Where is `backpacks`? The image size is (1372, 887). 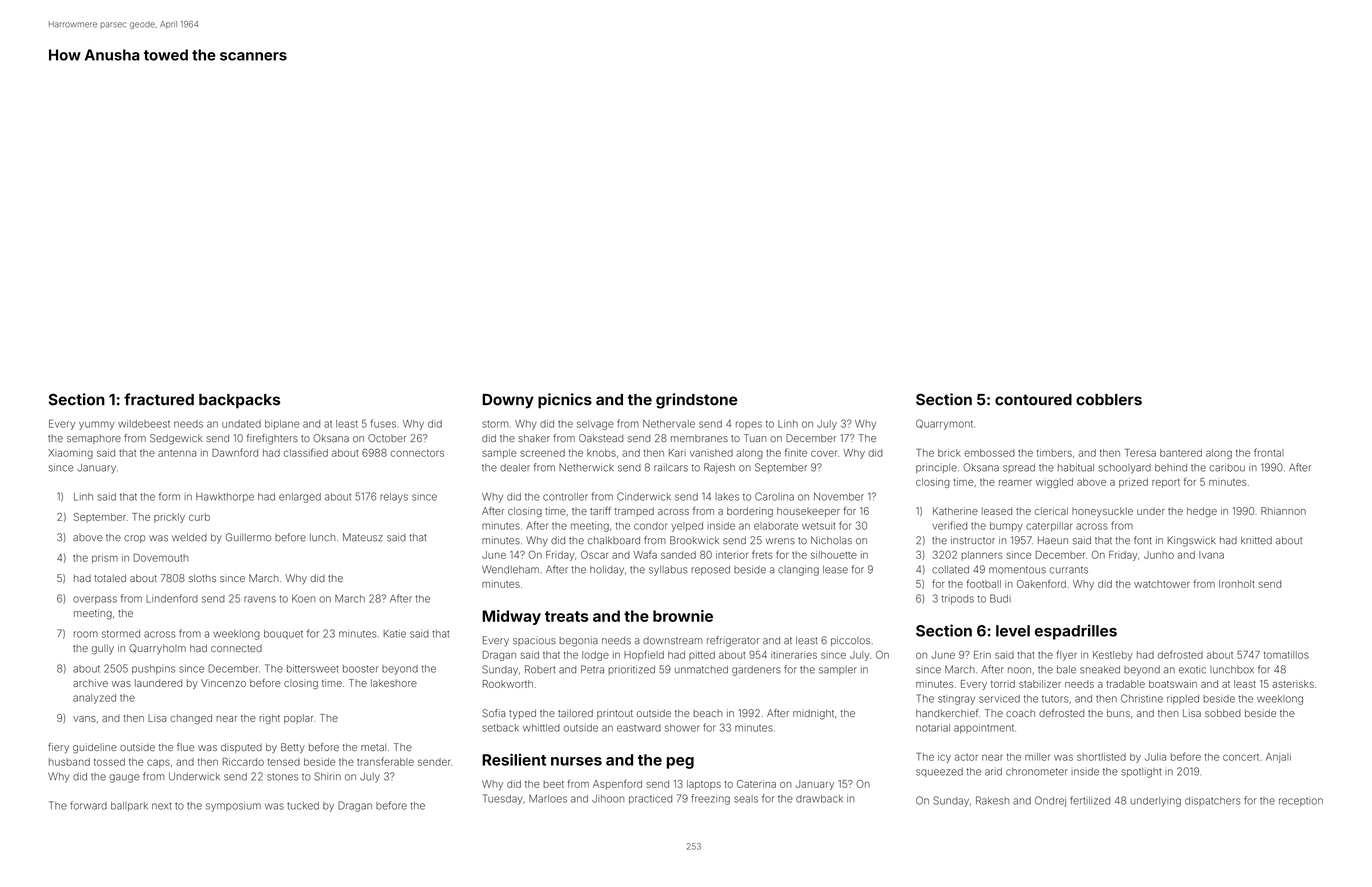 backpacks is located at coordinates (239, 401).
